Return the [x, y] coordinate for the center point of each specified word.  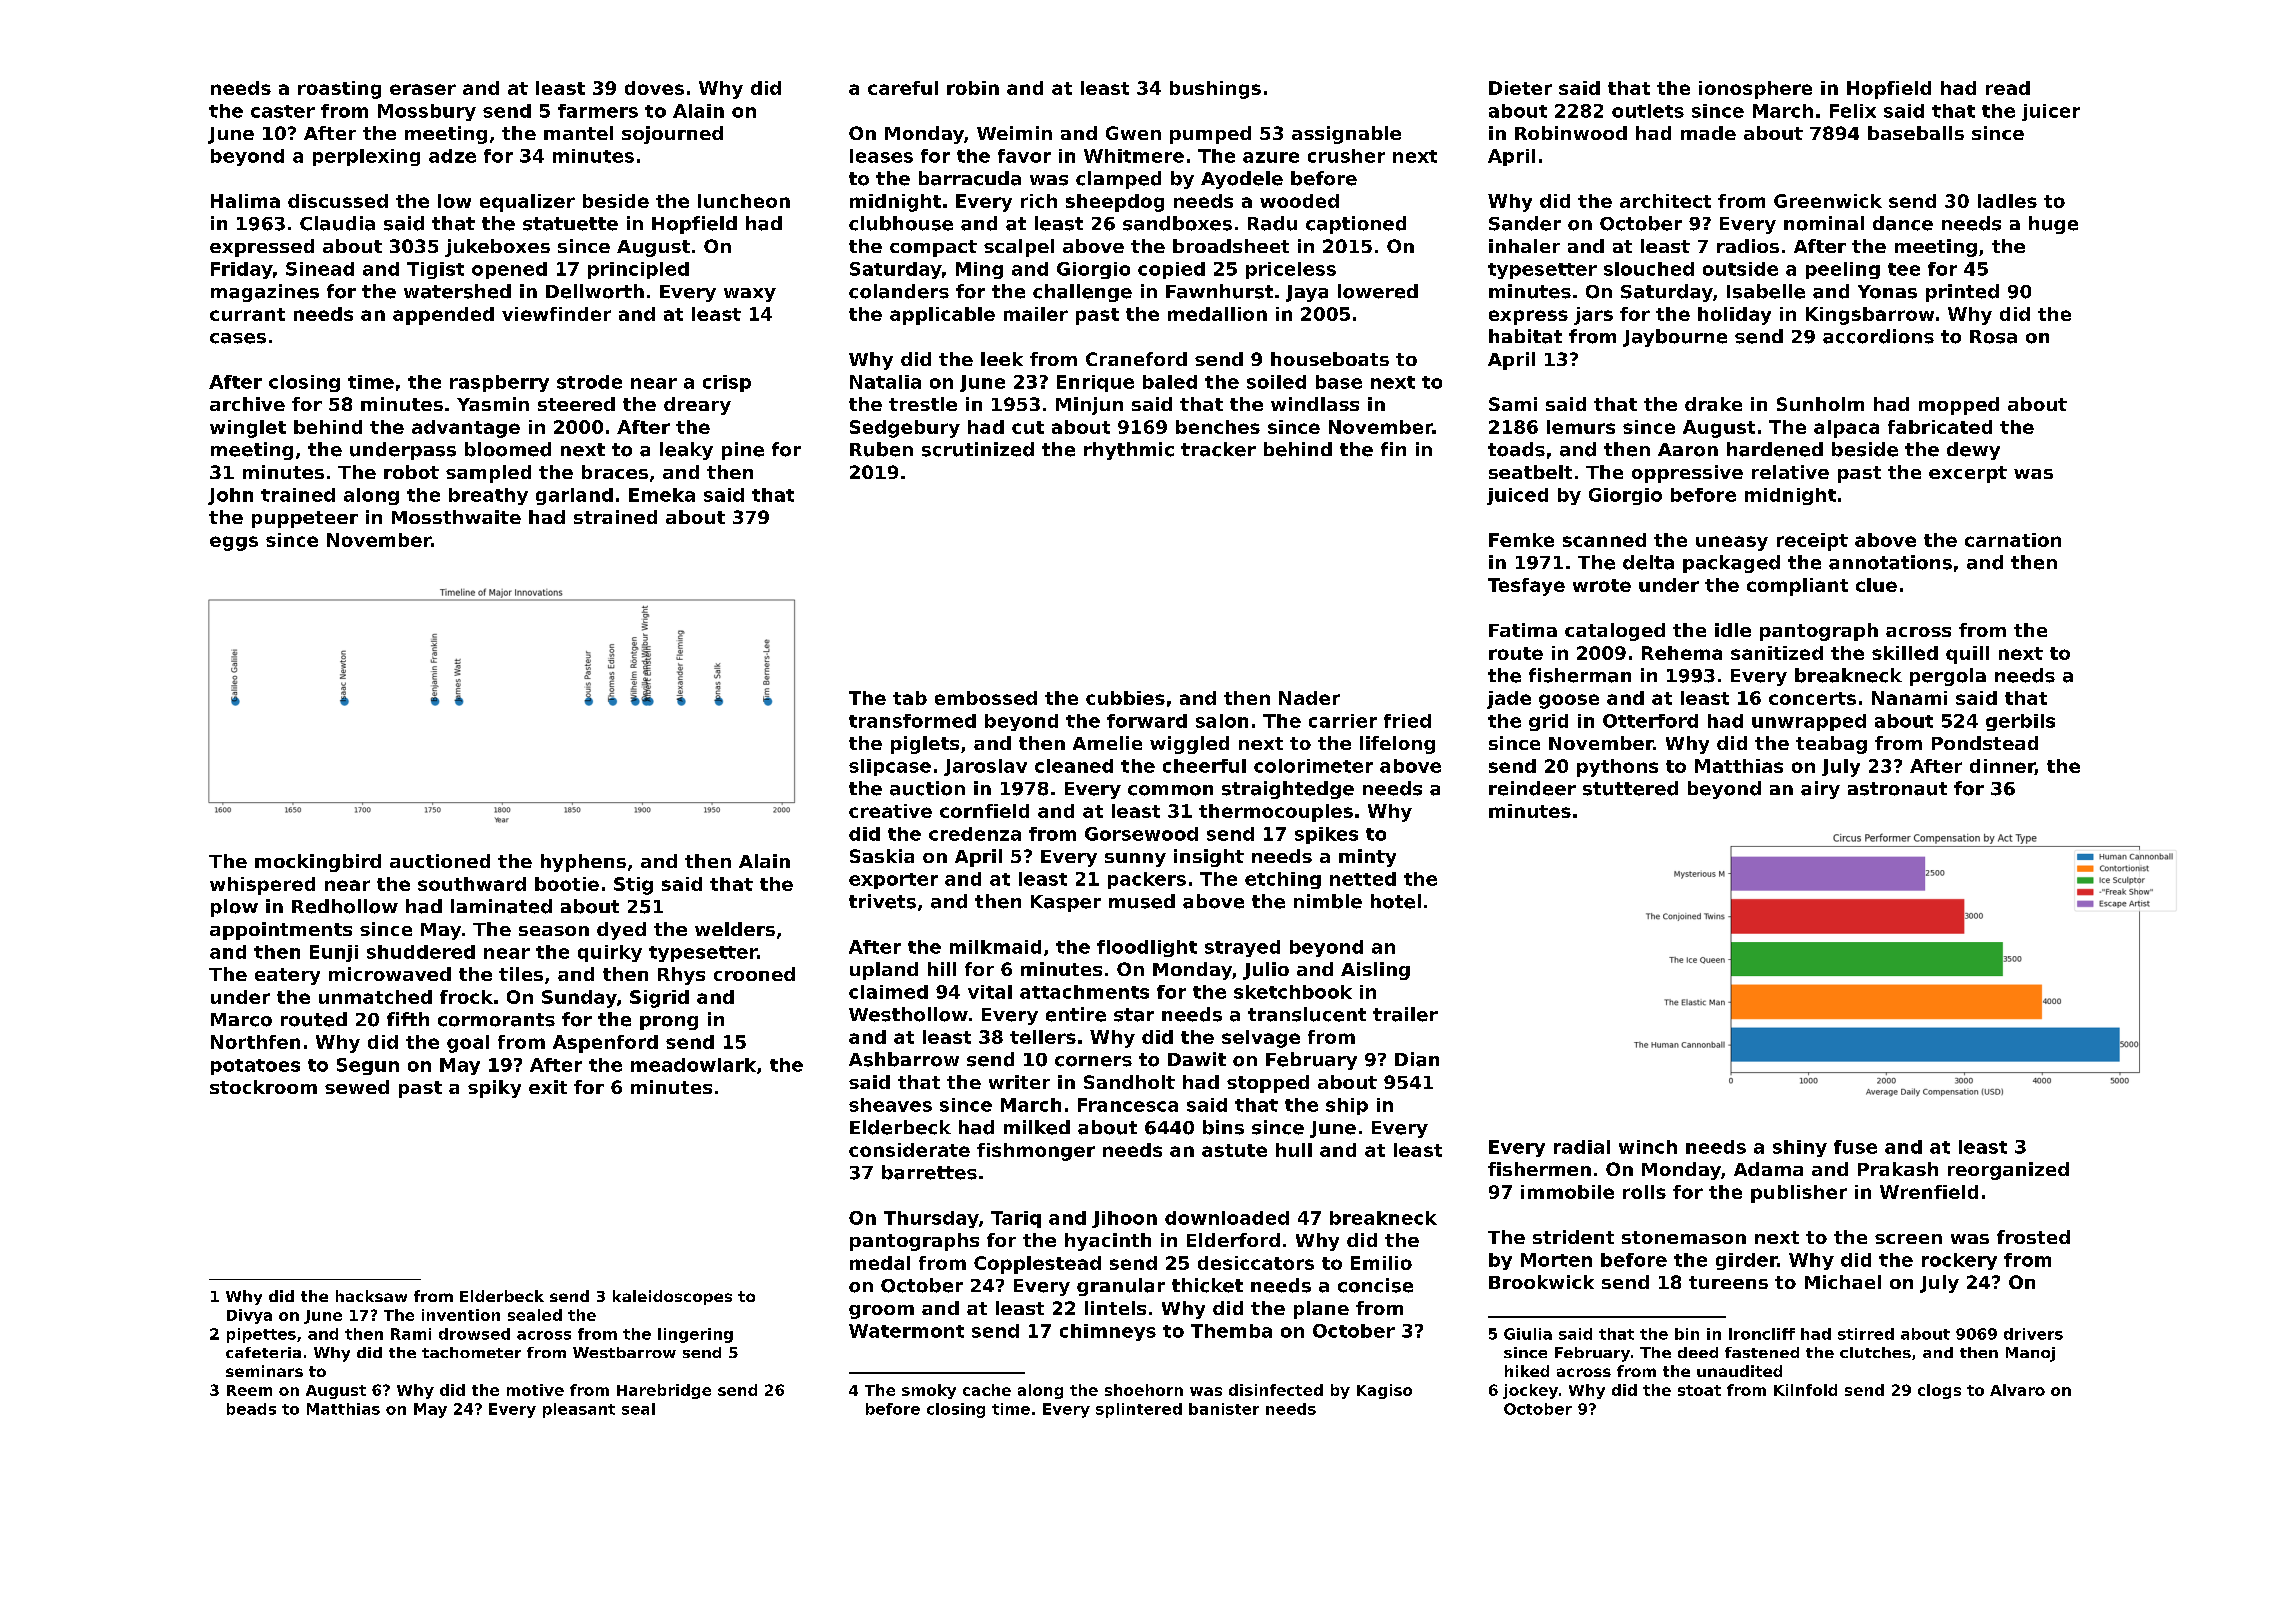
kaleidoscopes [672, 1297]
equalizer [527, 203]
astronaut [1897, 789]
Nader [1309, 698]
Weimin [1014, 133]
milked [1037, 1127]
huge [2053, 225]
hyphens [583, 863]
